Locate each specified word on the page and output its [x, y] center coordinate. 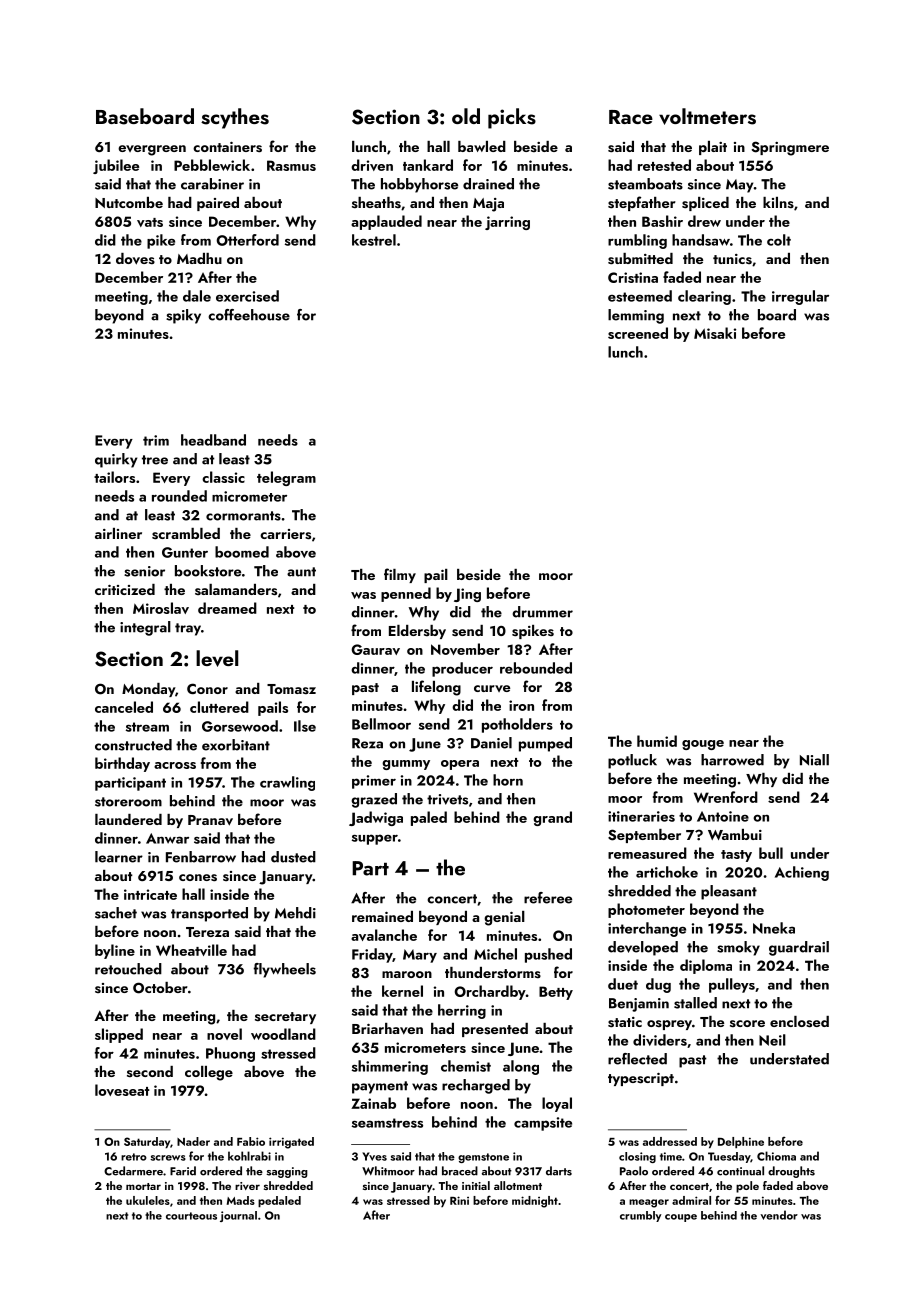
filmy [400, 575]
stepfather [642, 203]
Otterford [247, 240]
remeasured [647, 853]
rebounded [536, 668]
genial [504, 918]
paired [218, 204]
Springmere [790, 148]
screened [638, 333]
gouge [703, 745]
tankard [428, 165]
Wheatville [191, 950]
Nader [193, 1141]
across [175, 765]
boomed [242, 552]
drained [488, 184]
